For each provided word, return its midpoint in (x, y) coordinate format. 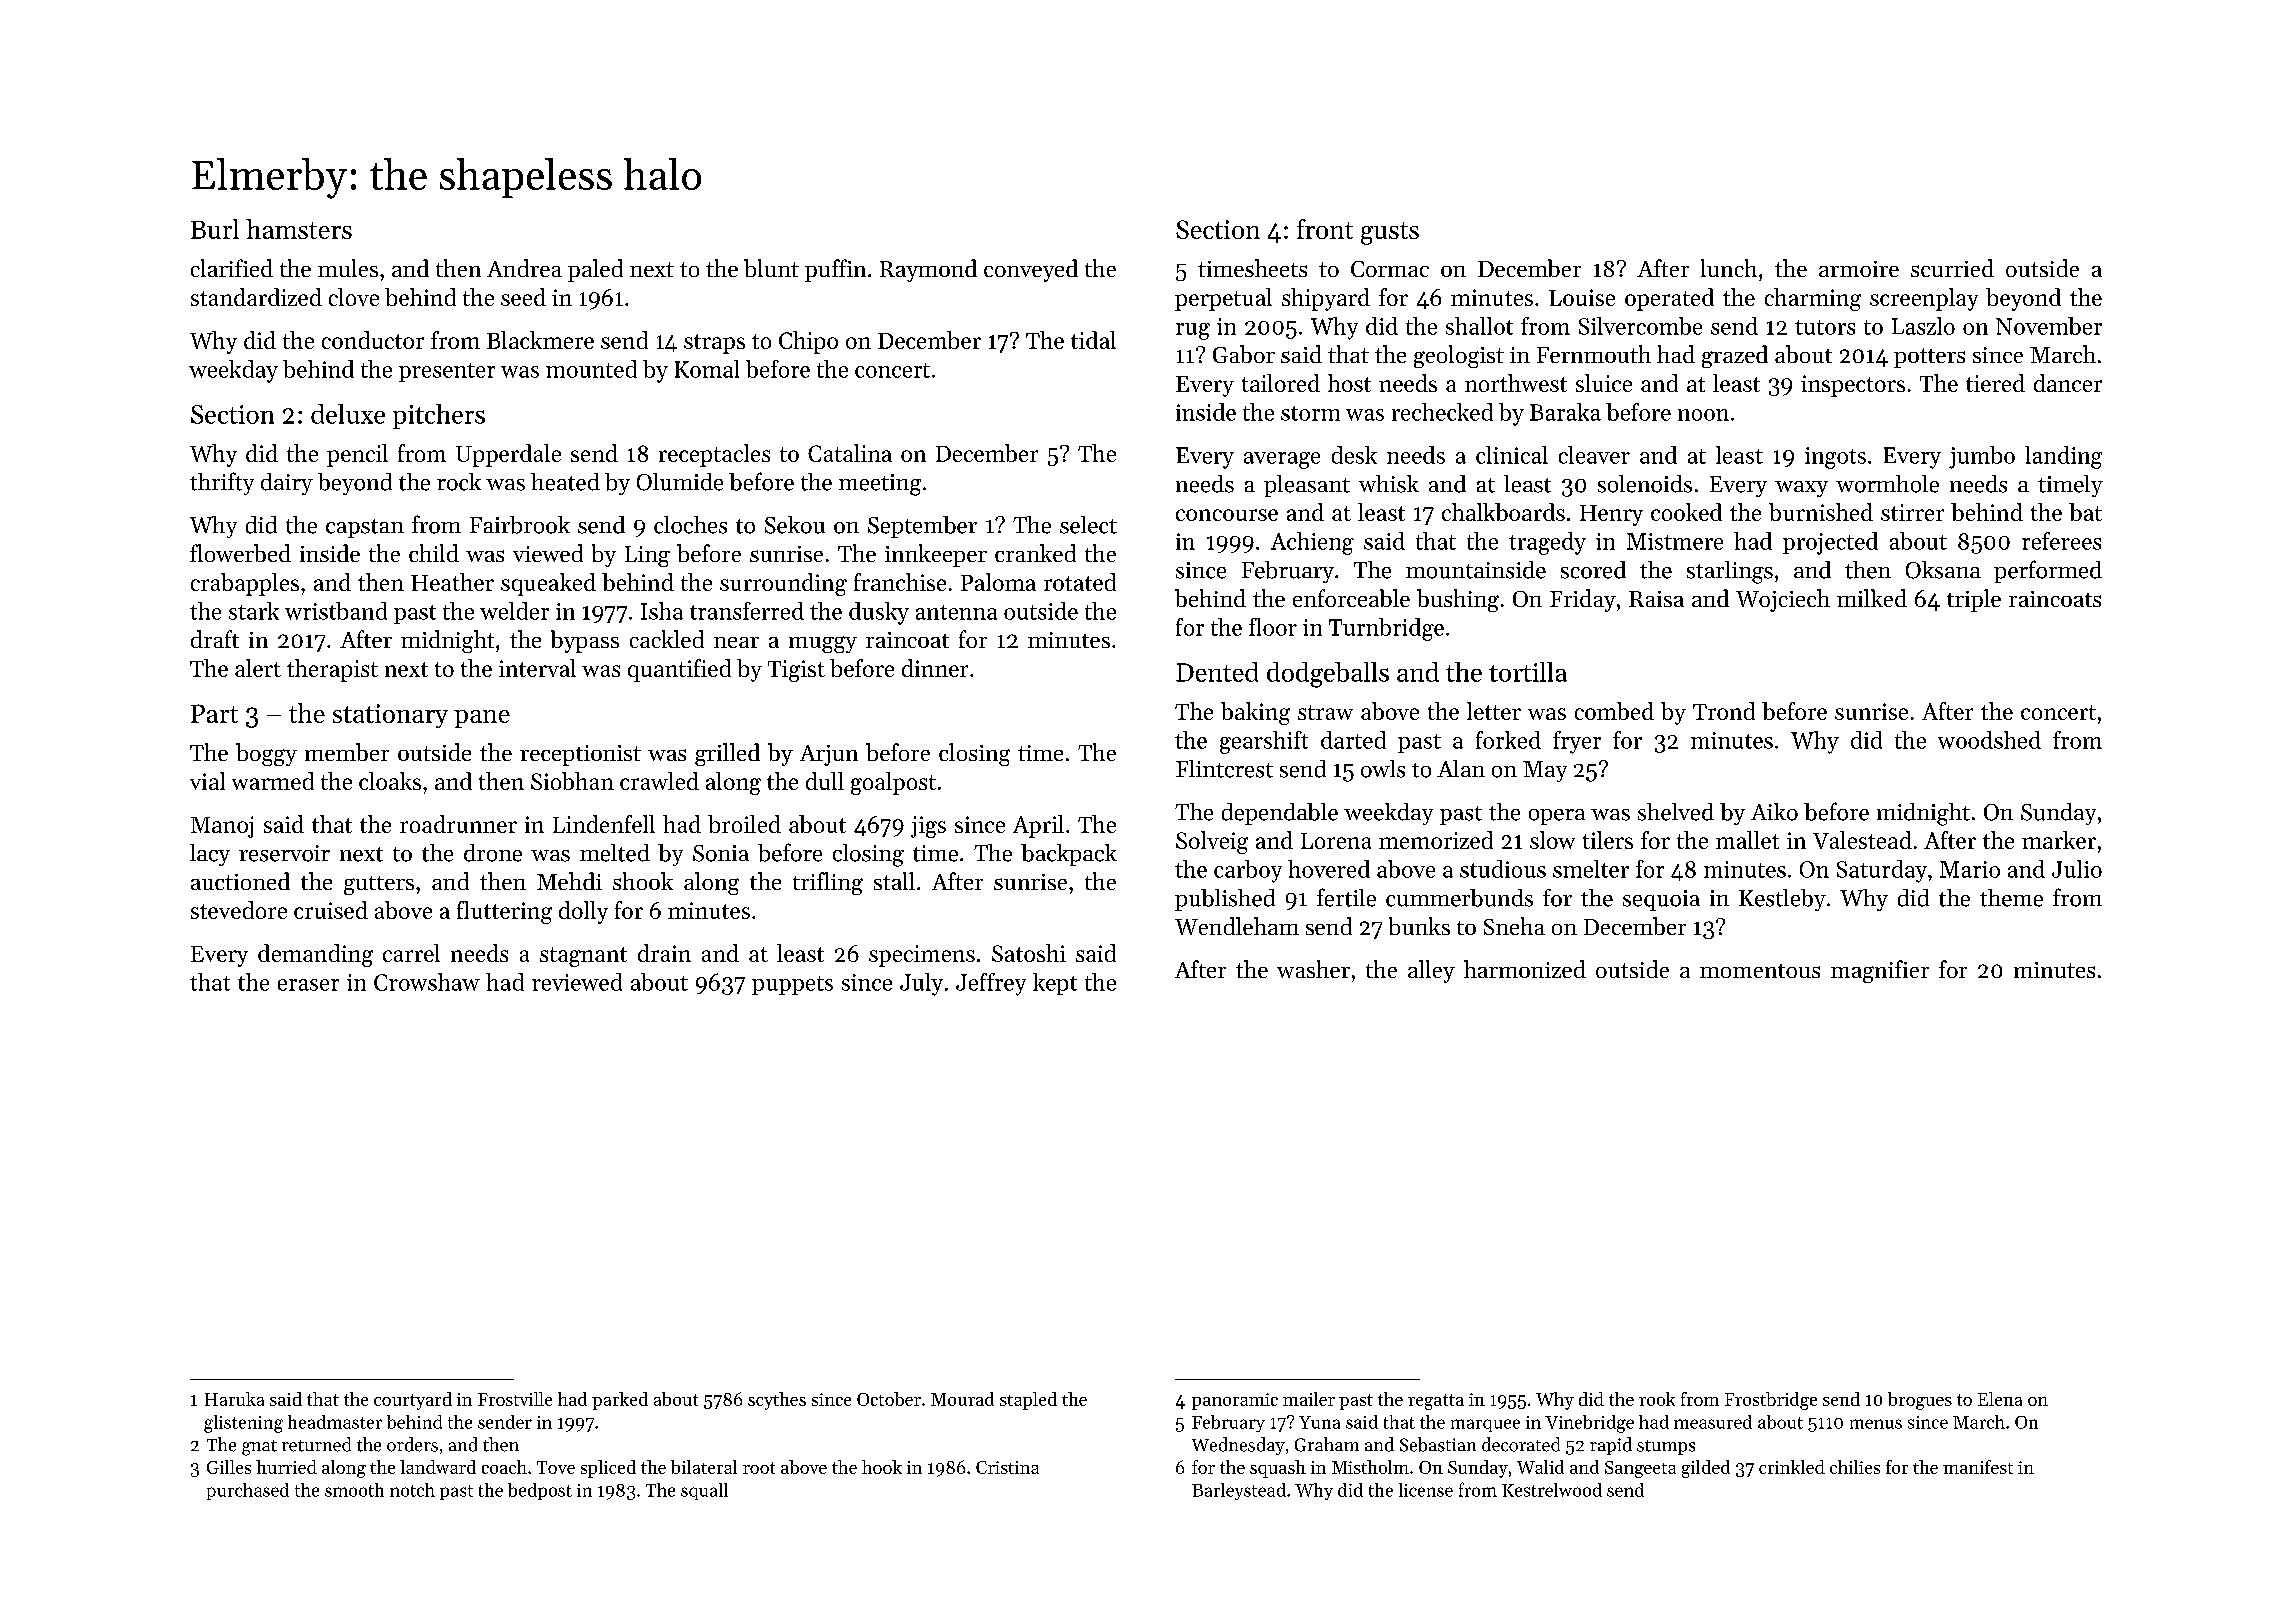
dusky (879, 613)
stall (894, 881)
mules (348, 268)
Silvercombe (1640, 326)
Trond (1724, 711)
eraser (308, 985)
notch (412, 1490)
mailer (1309, 1399)
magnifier (1880, 971)
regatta (1436, 1402)
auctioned (240, 881)
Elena (2000, 1399)
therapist (332, 670)
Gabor (1244, 354)
